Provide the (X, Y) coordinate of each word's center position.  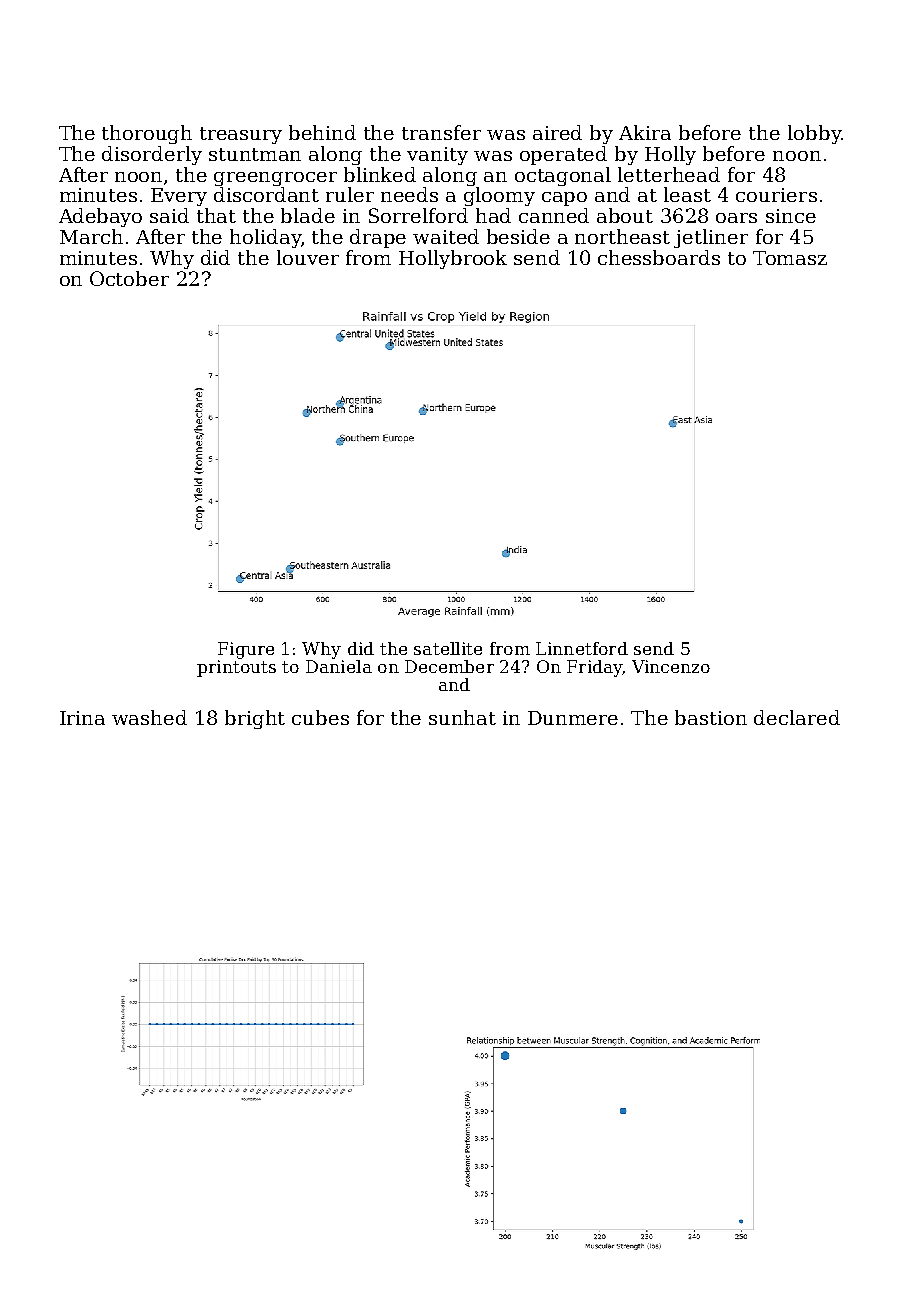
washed (149, 717)
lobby (814, 134)
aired (557, 132)
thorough (147, 134)
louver (308, 257)
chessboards (659, 257)
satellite (448, 648)
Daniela (339, 666)
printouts (236, 668)
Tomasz (790, 258)
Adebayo (100, 217)
